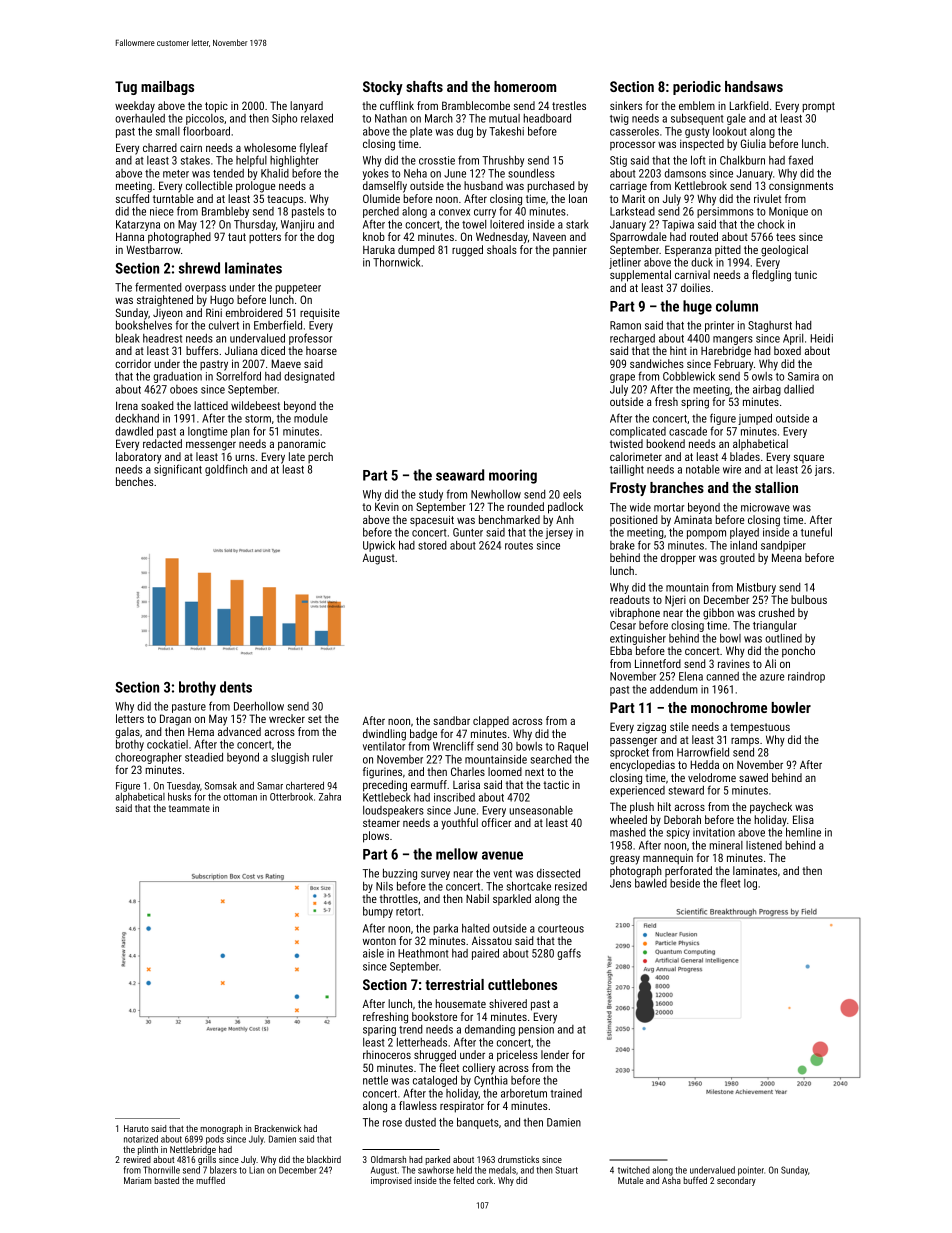 The width and height of the image is (952, 1233). Describe the element at coordinates (221, 785) in the image. I see `Somsak` at that location.
